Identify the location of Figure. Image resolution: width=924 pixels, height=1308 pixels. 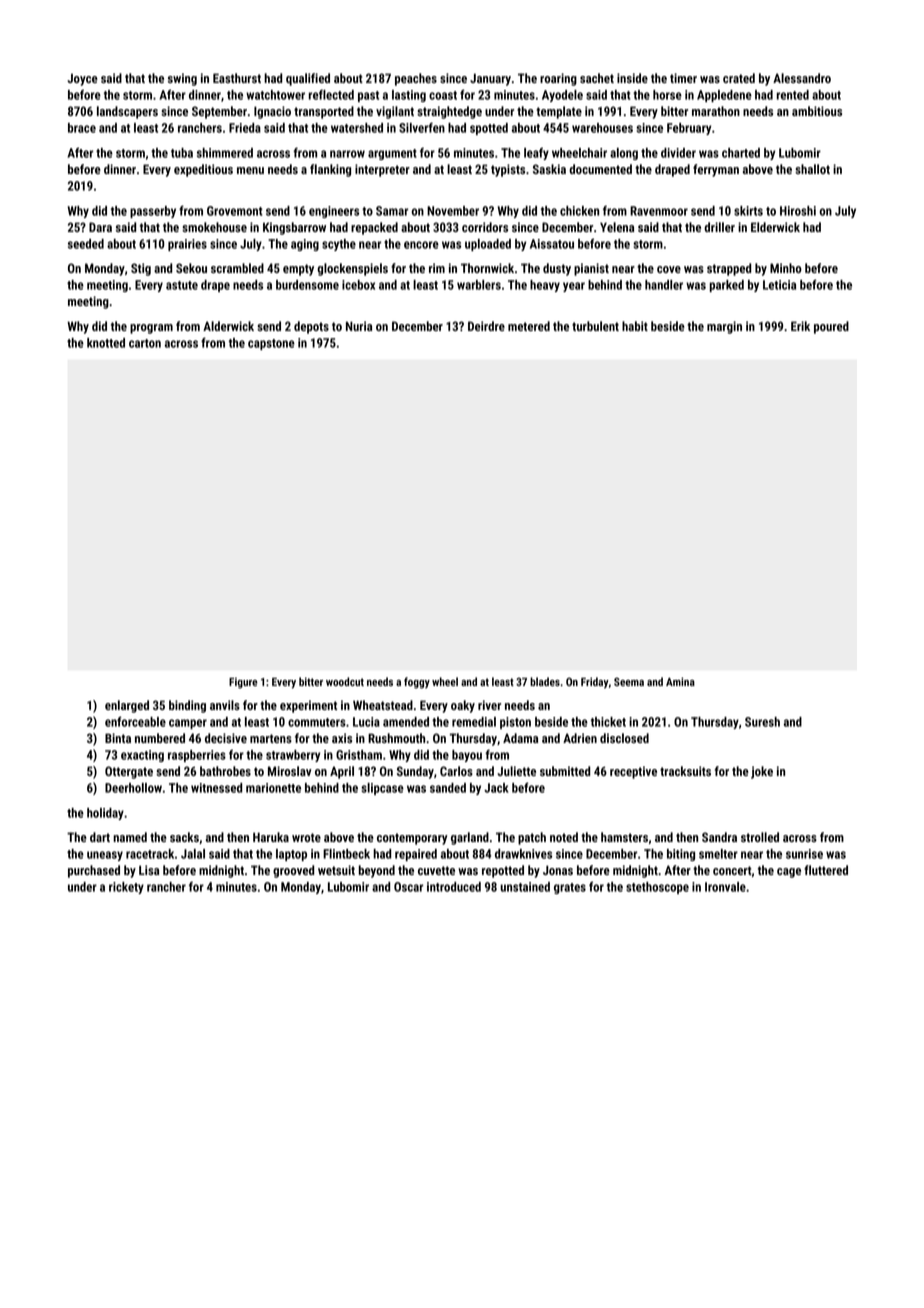
(243, 683).
